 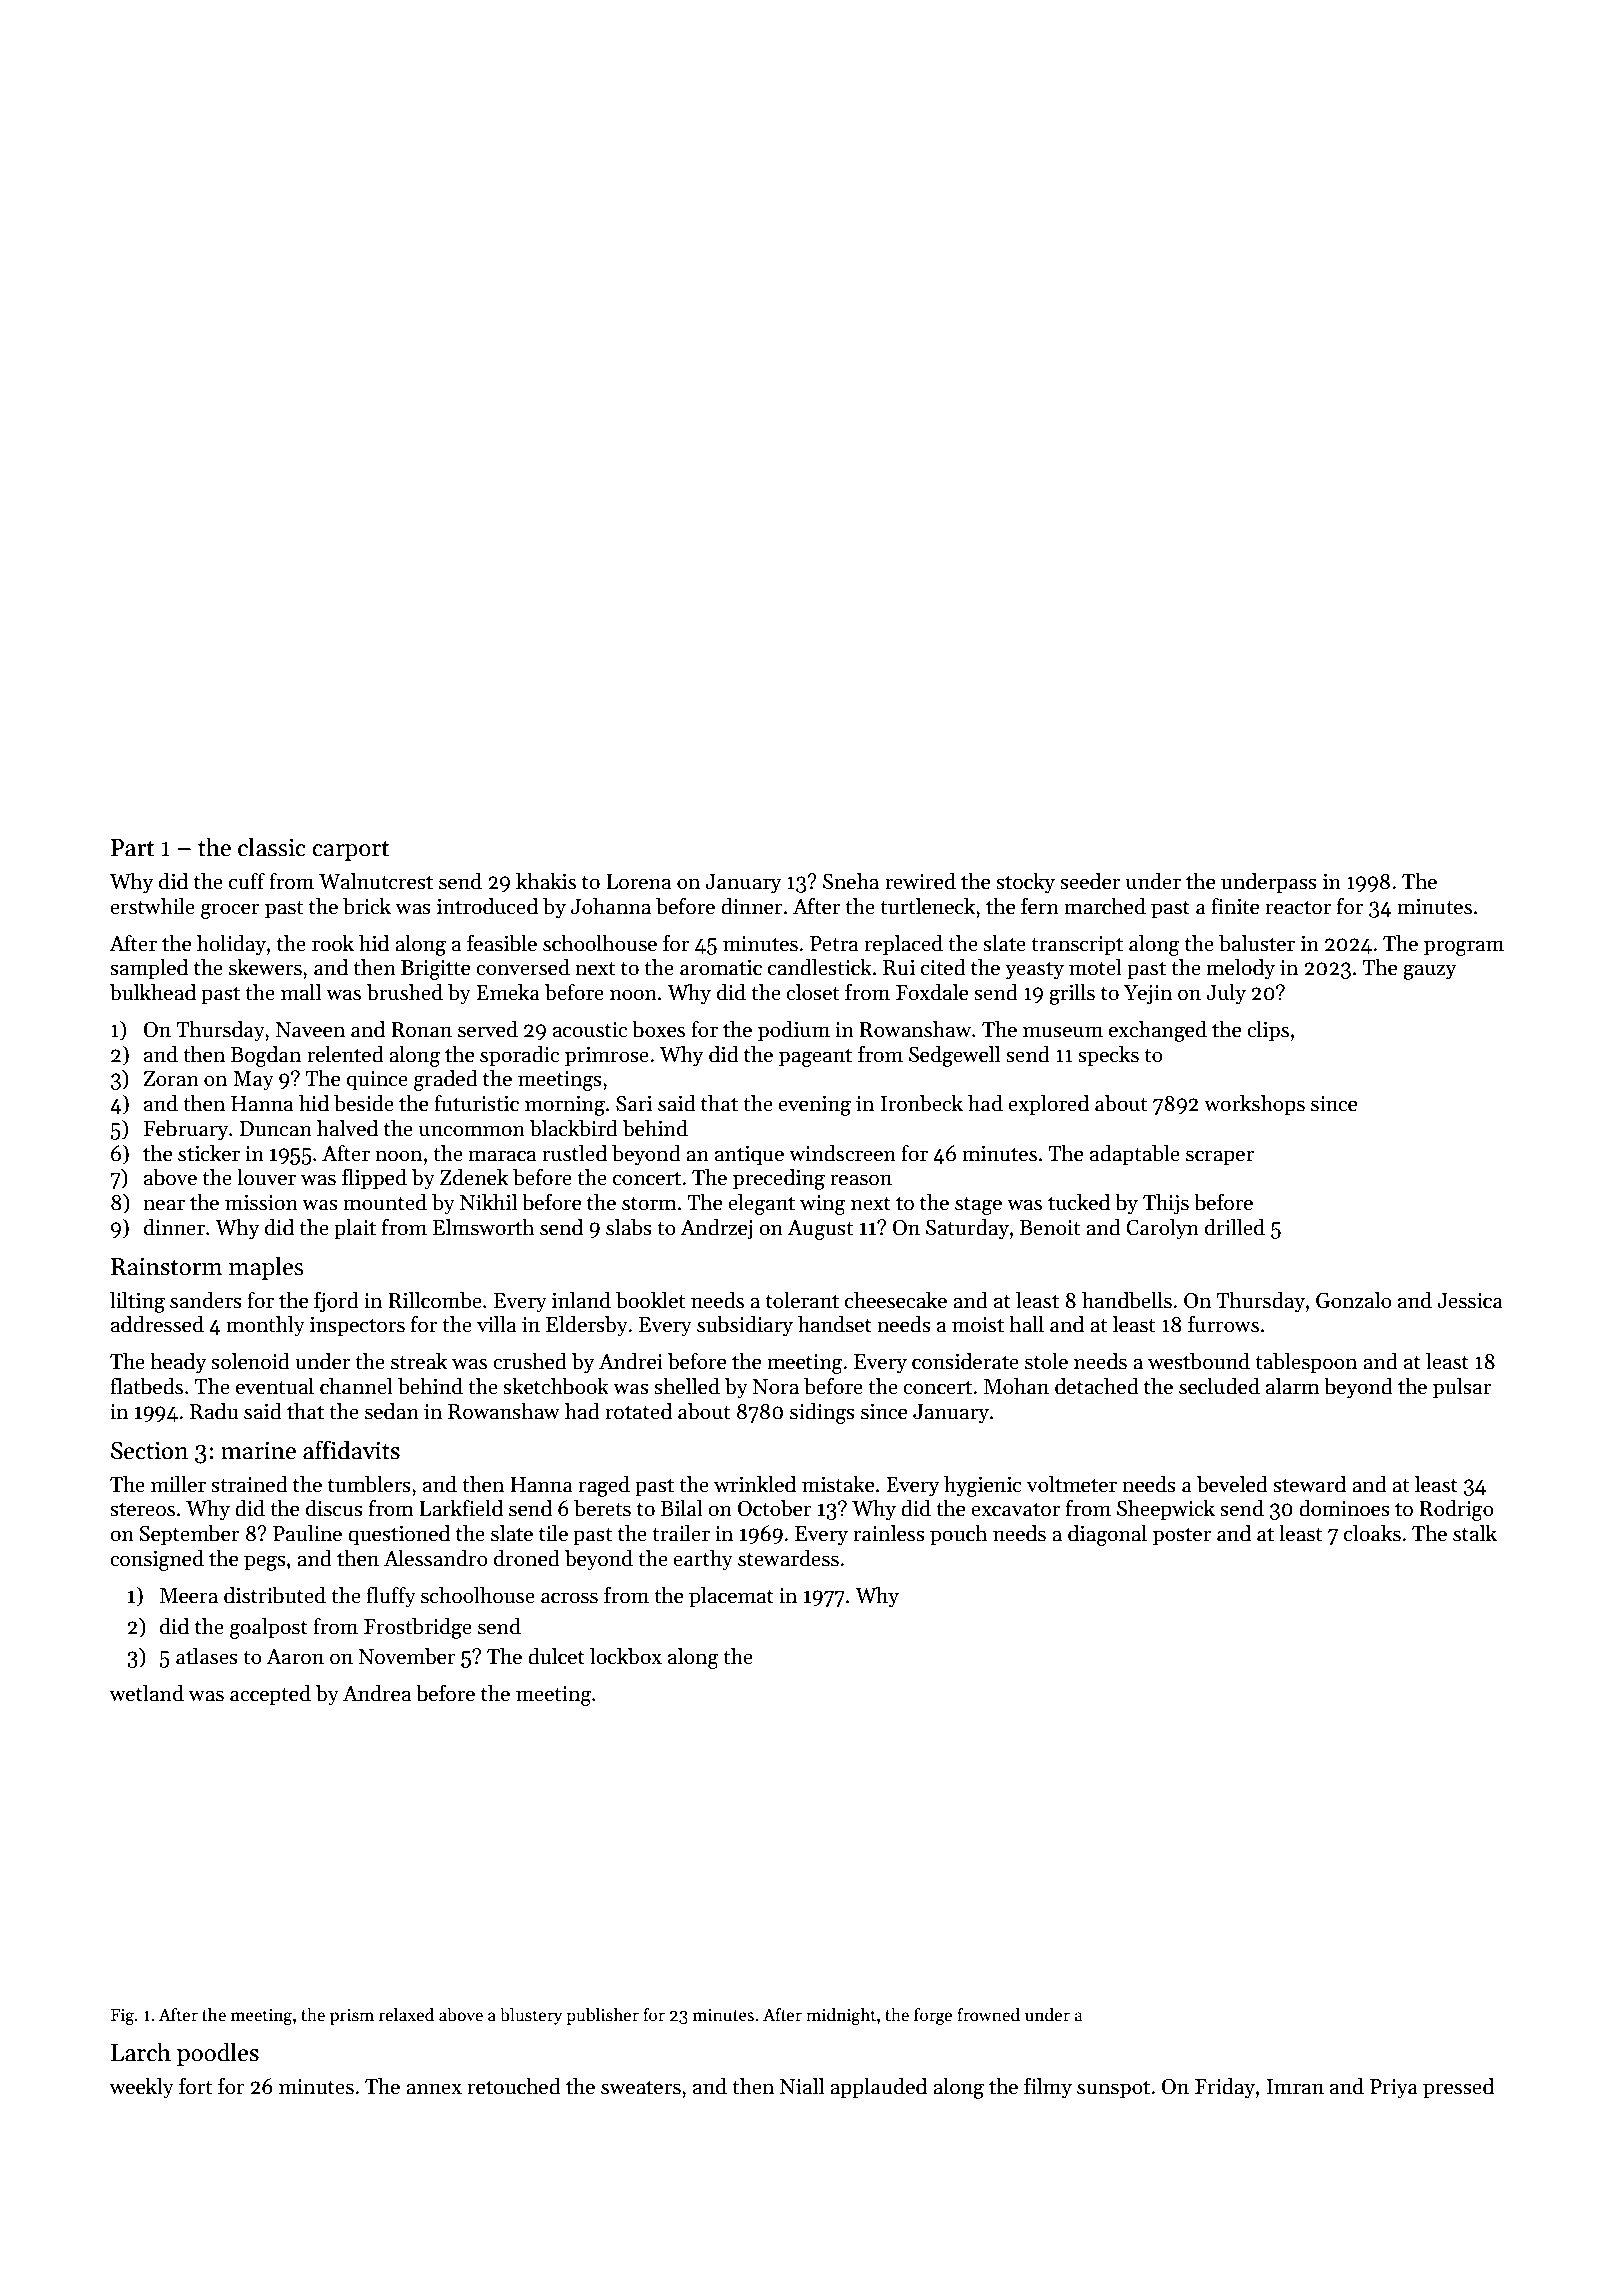 I want to click on relaxed, so click(x=406, y=2014).
